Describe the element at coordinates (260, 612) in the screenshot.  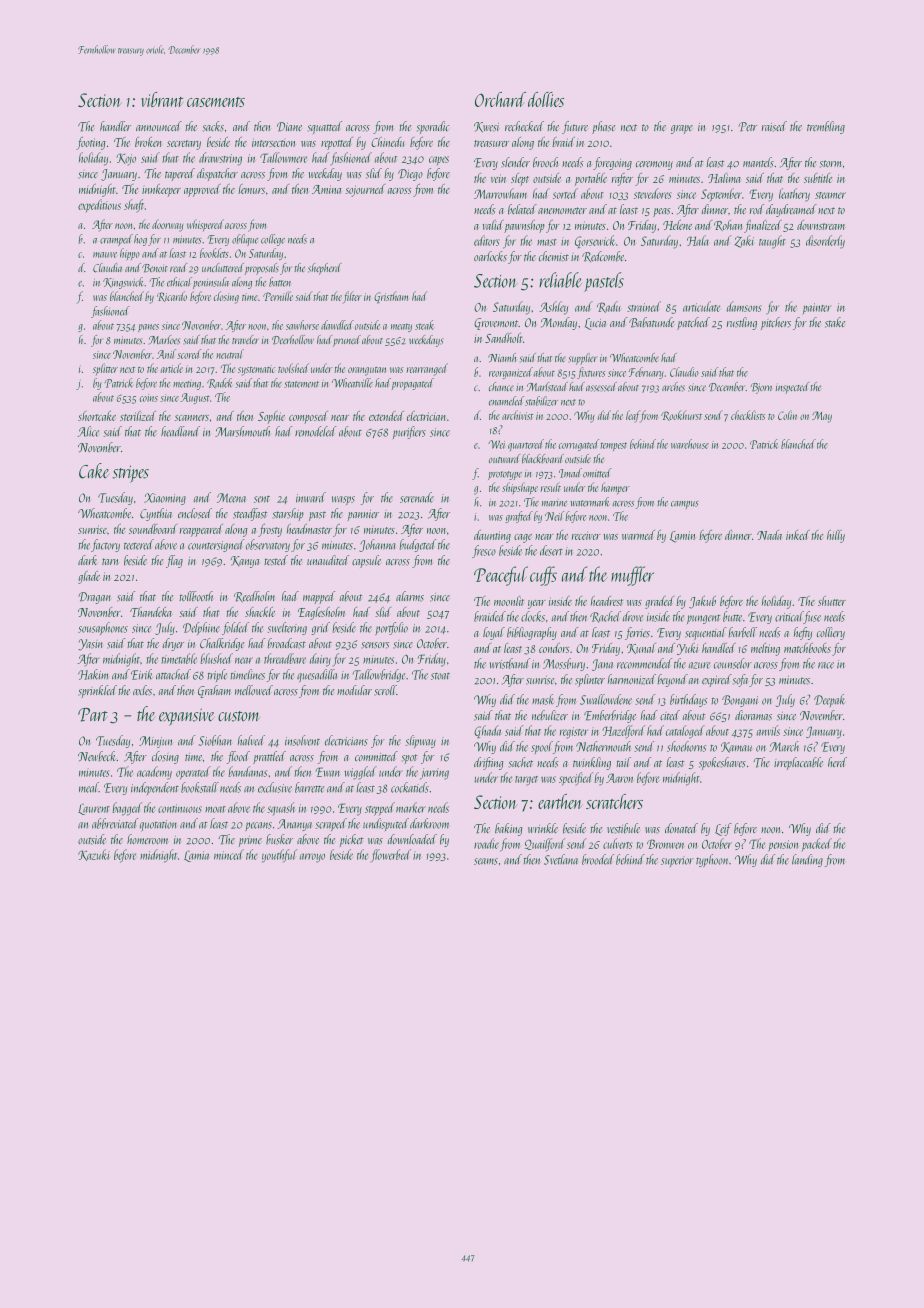
I see `shackle` at that location.
